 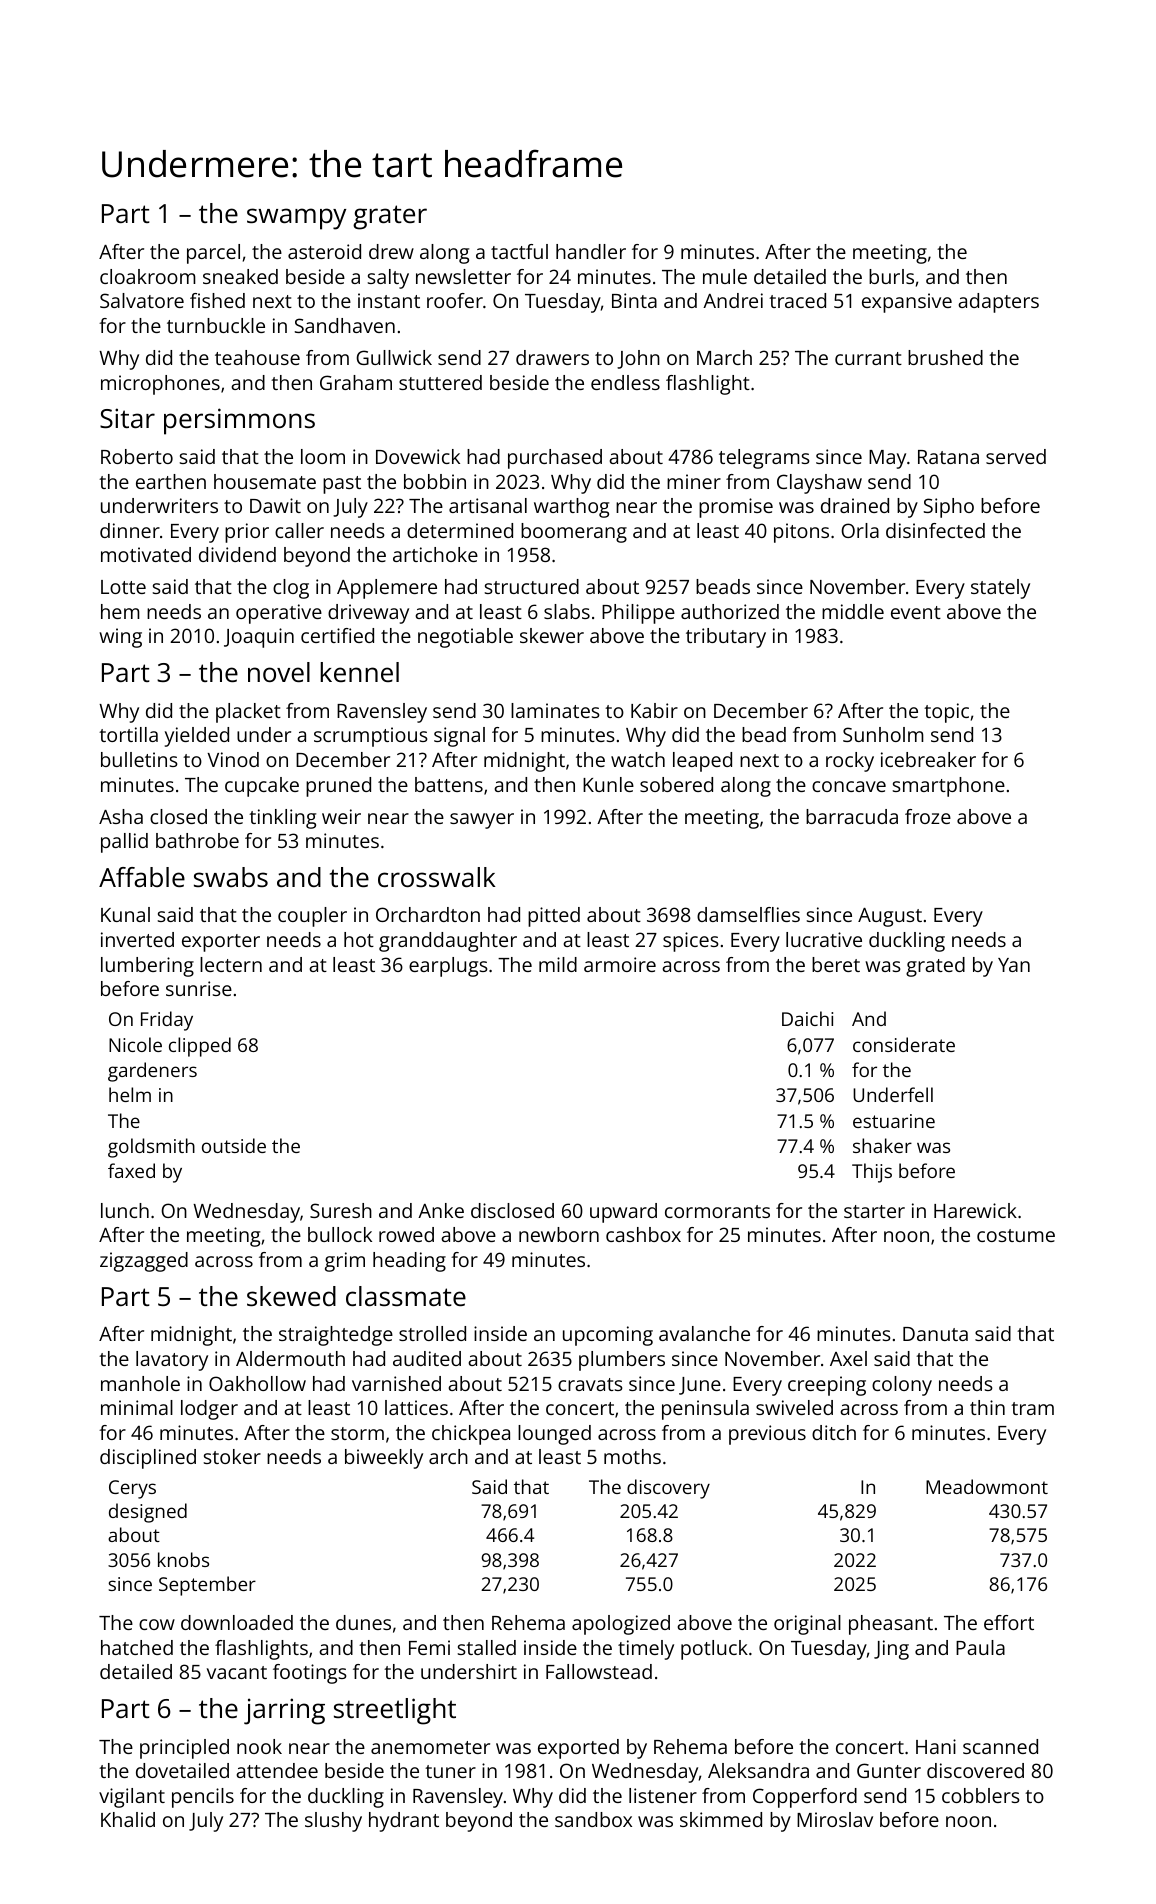 I want to click on burls, so click(x=891, y=276).
